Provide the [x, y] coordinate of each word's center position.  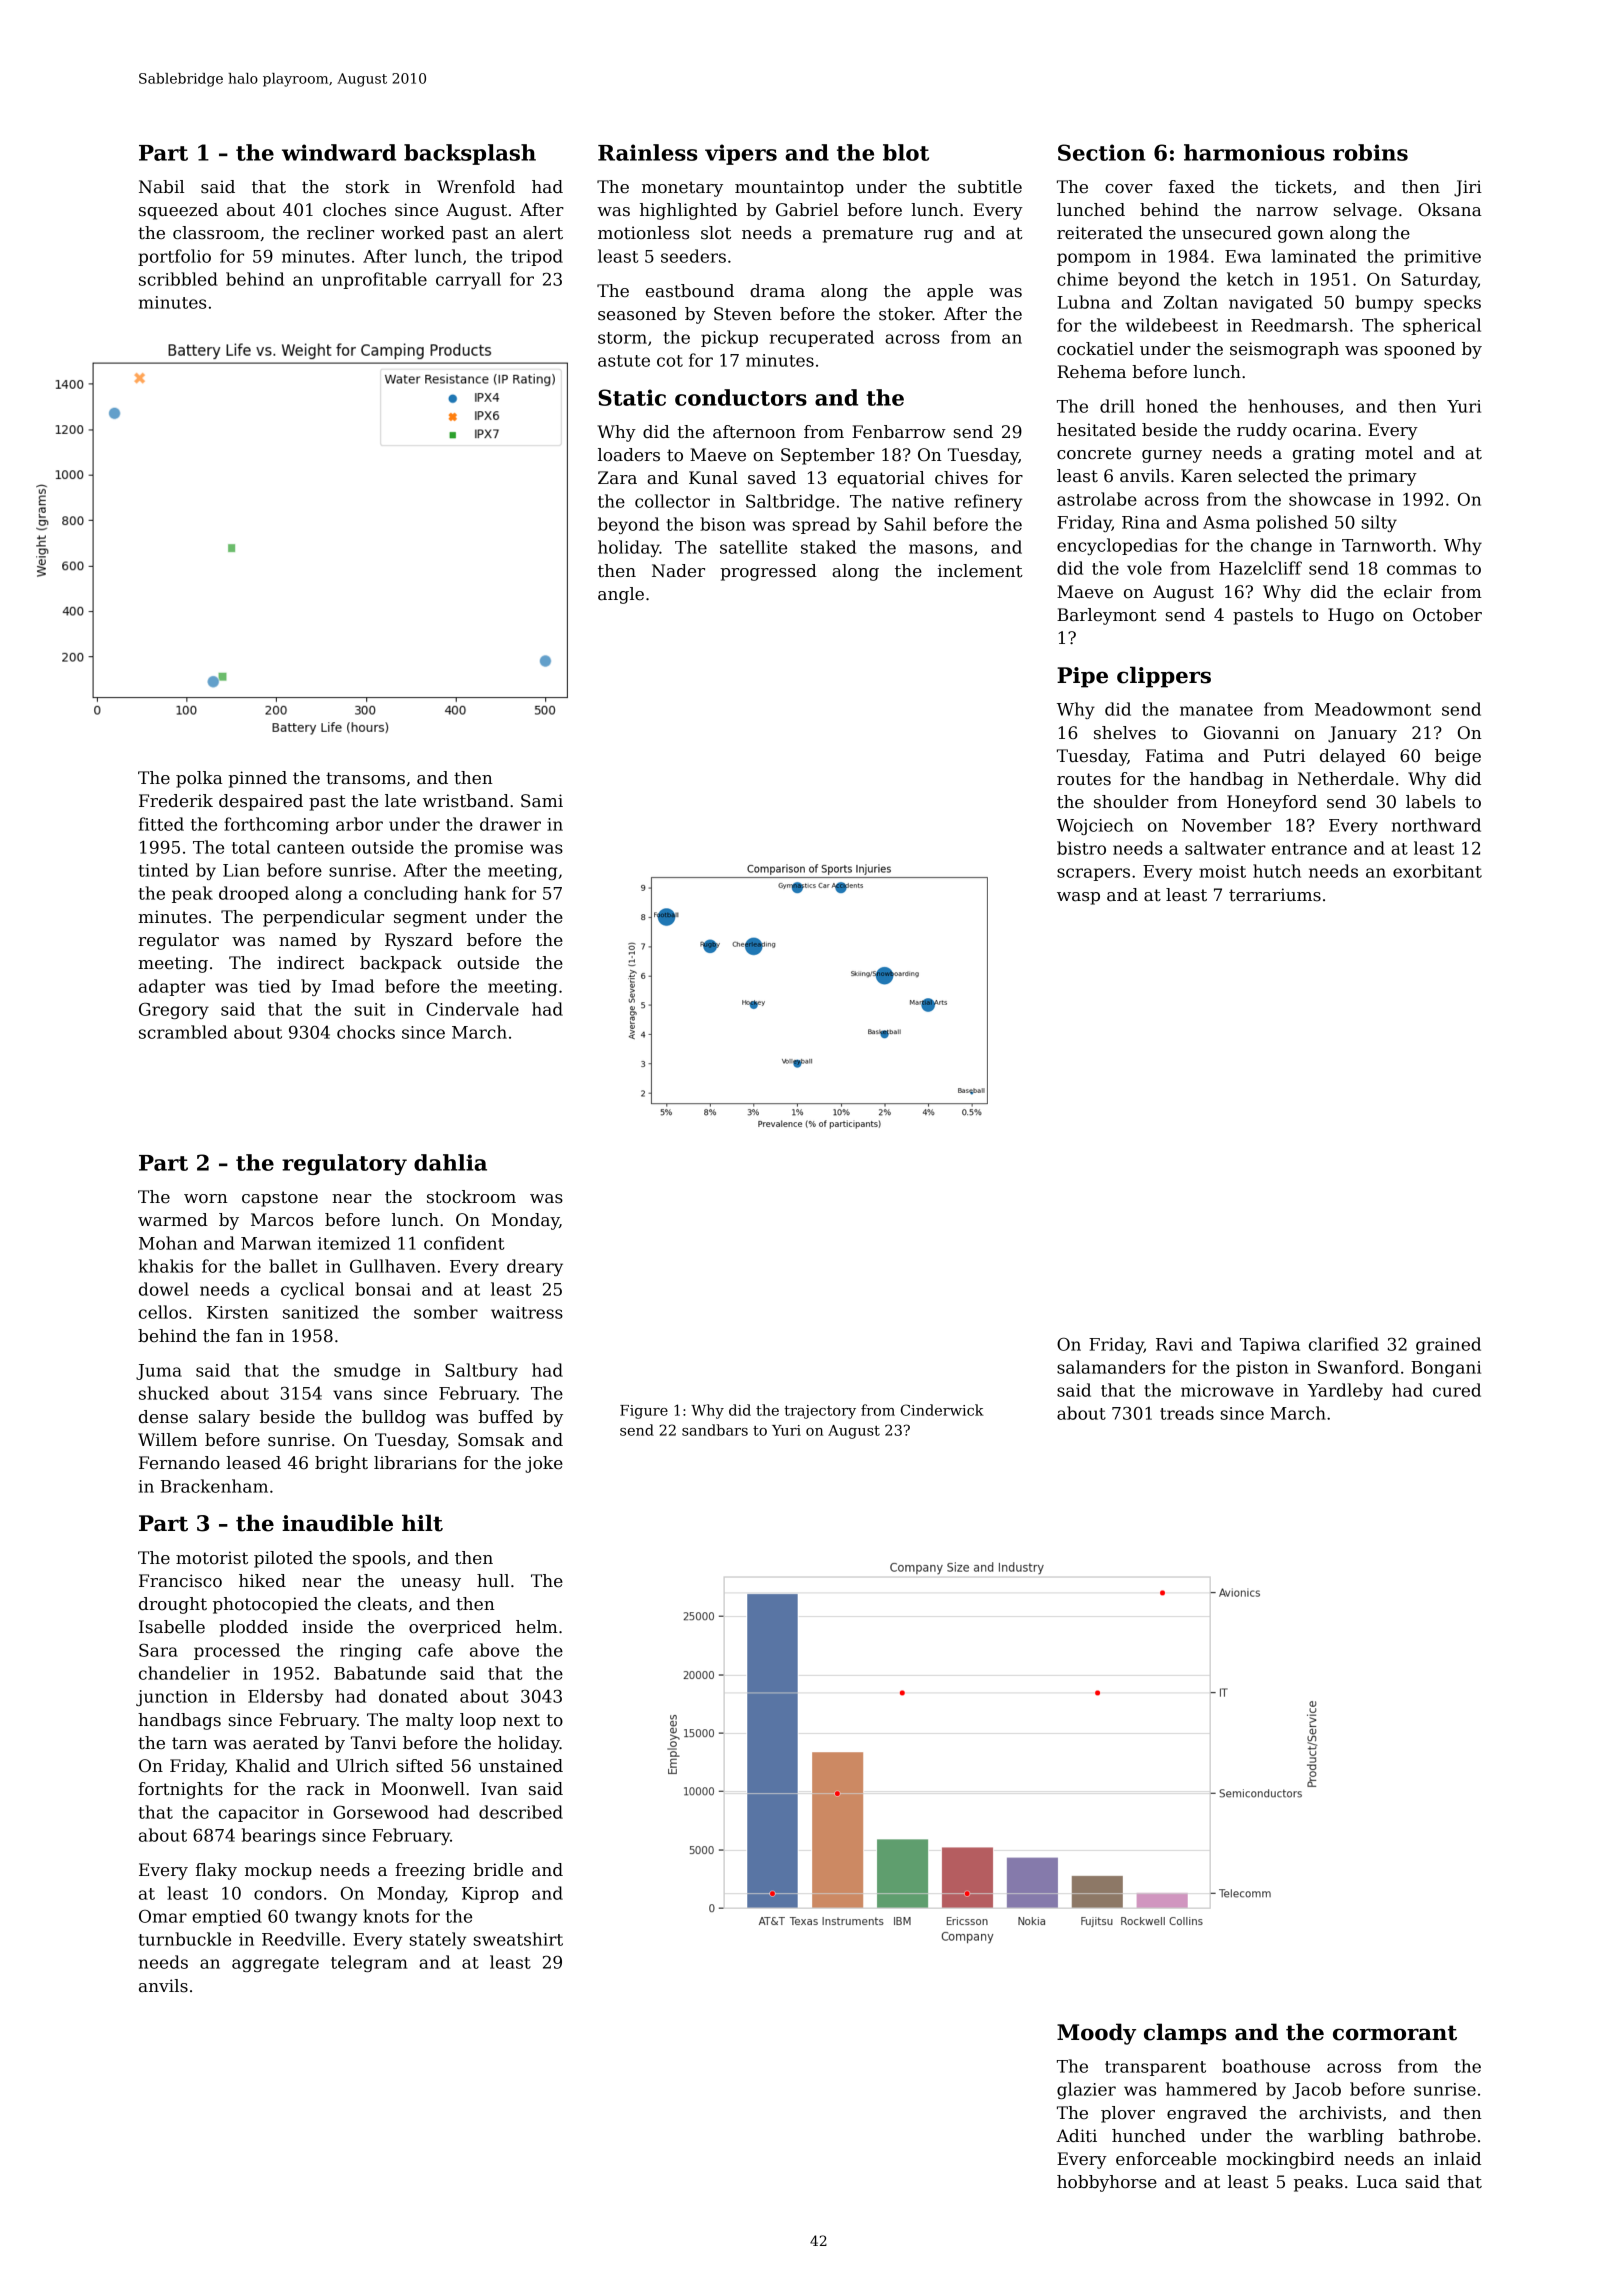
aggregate [275, 1964]
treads [1187, 1413]
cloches [354, 210]
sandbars [715, 1430]
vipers [741, 154]
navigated [1271, 303]
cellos [163, 1312]
